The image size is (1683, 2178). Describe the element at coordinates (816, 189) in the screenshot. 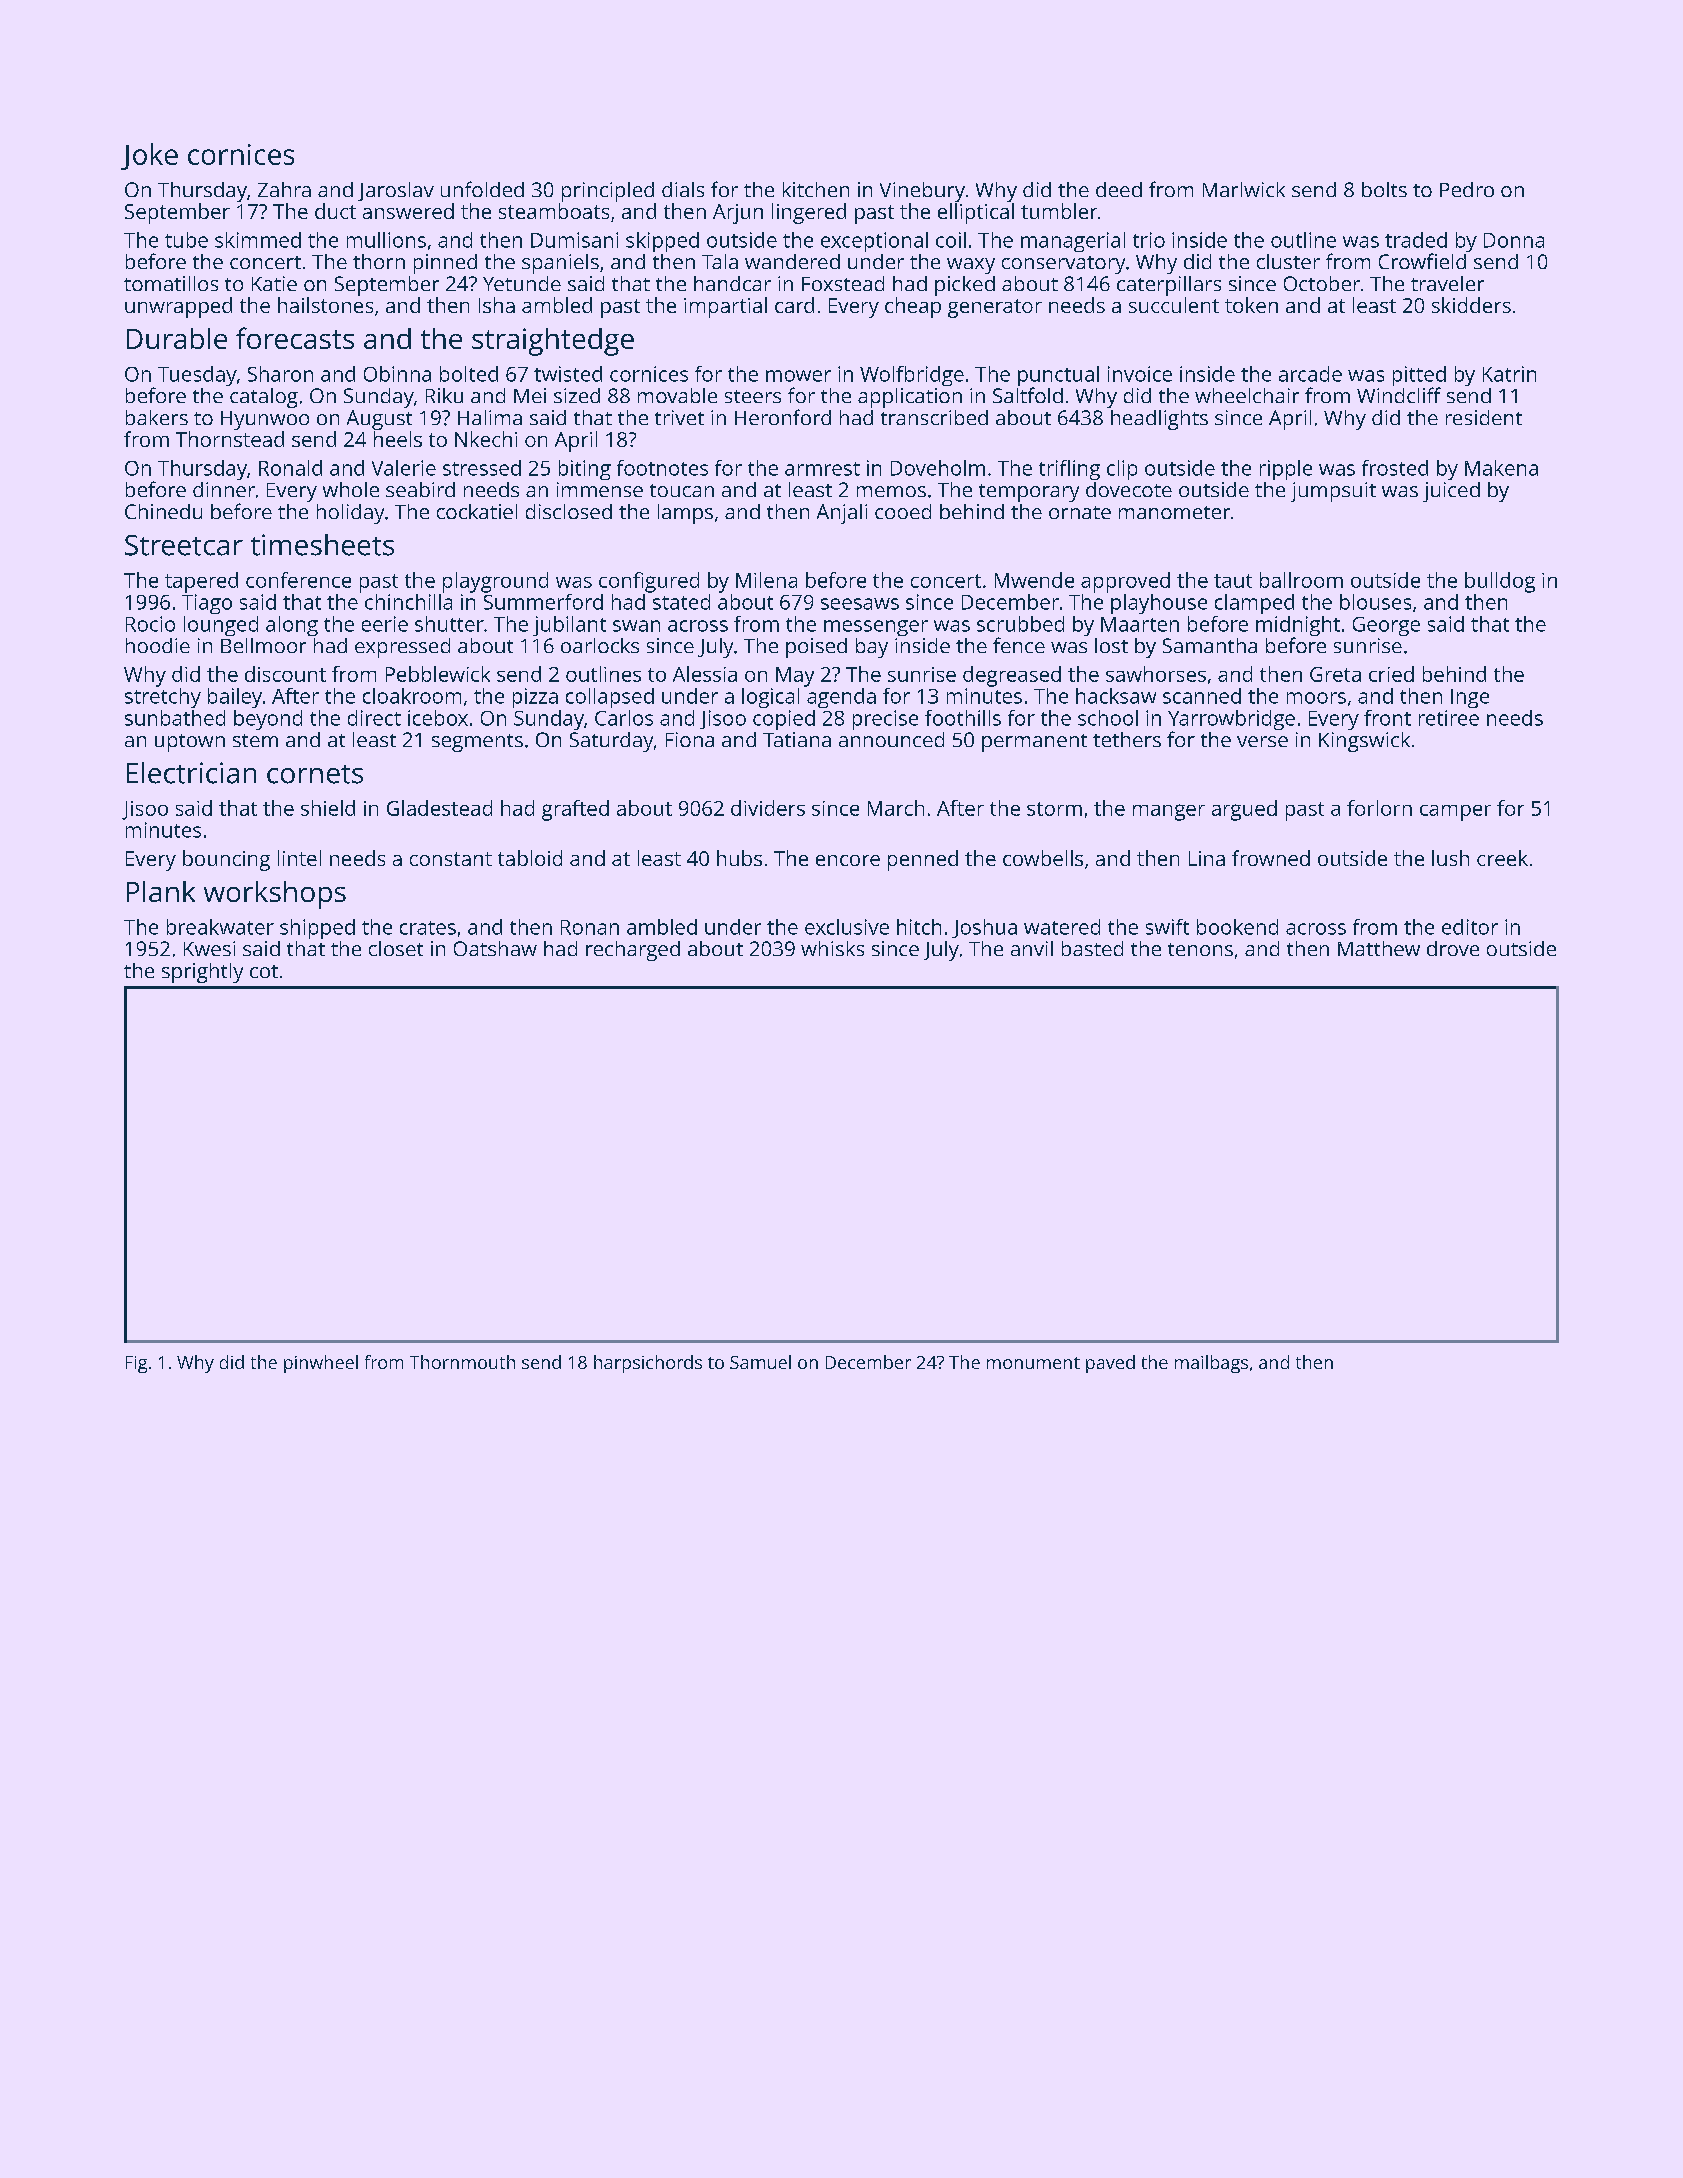

I see `kitchen` at that location.
